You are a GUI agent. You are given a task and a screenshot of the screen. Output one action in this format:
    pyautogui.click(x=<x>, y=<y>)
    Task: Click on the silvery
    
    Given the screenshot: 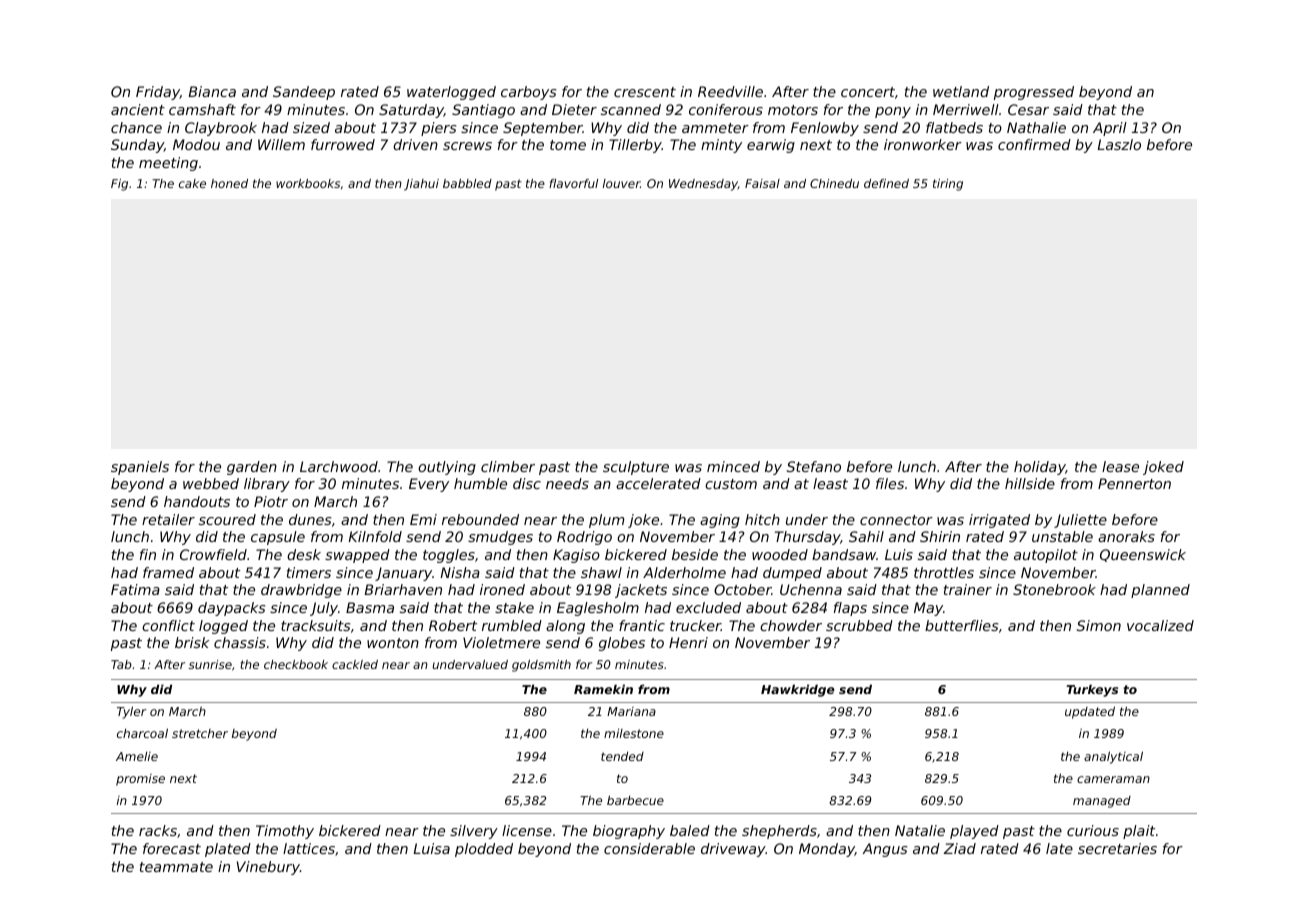 What is the action you would take?
    pyautogui.click(x=474, y=832)
